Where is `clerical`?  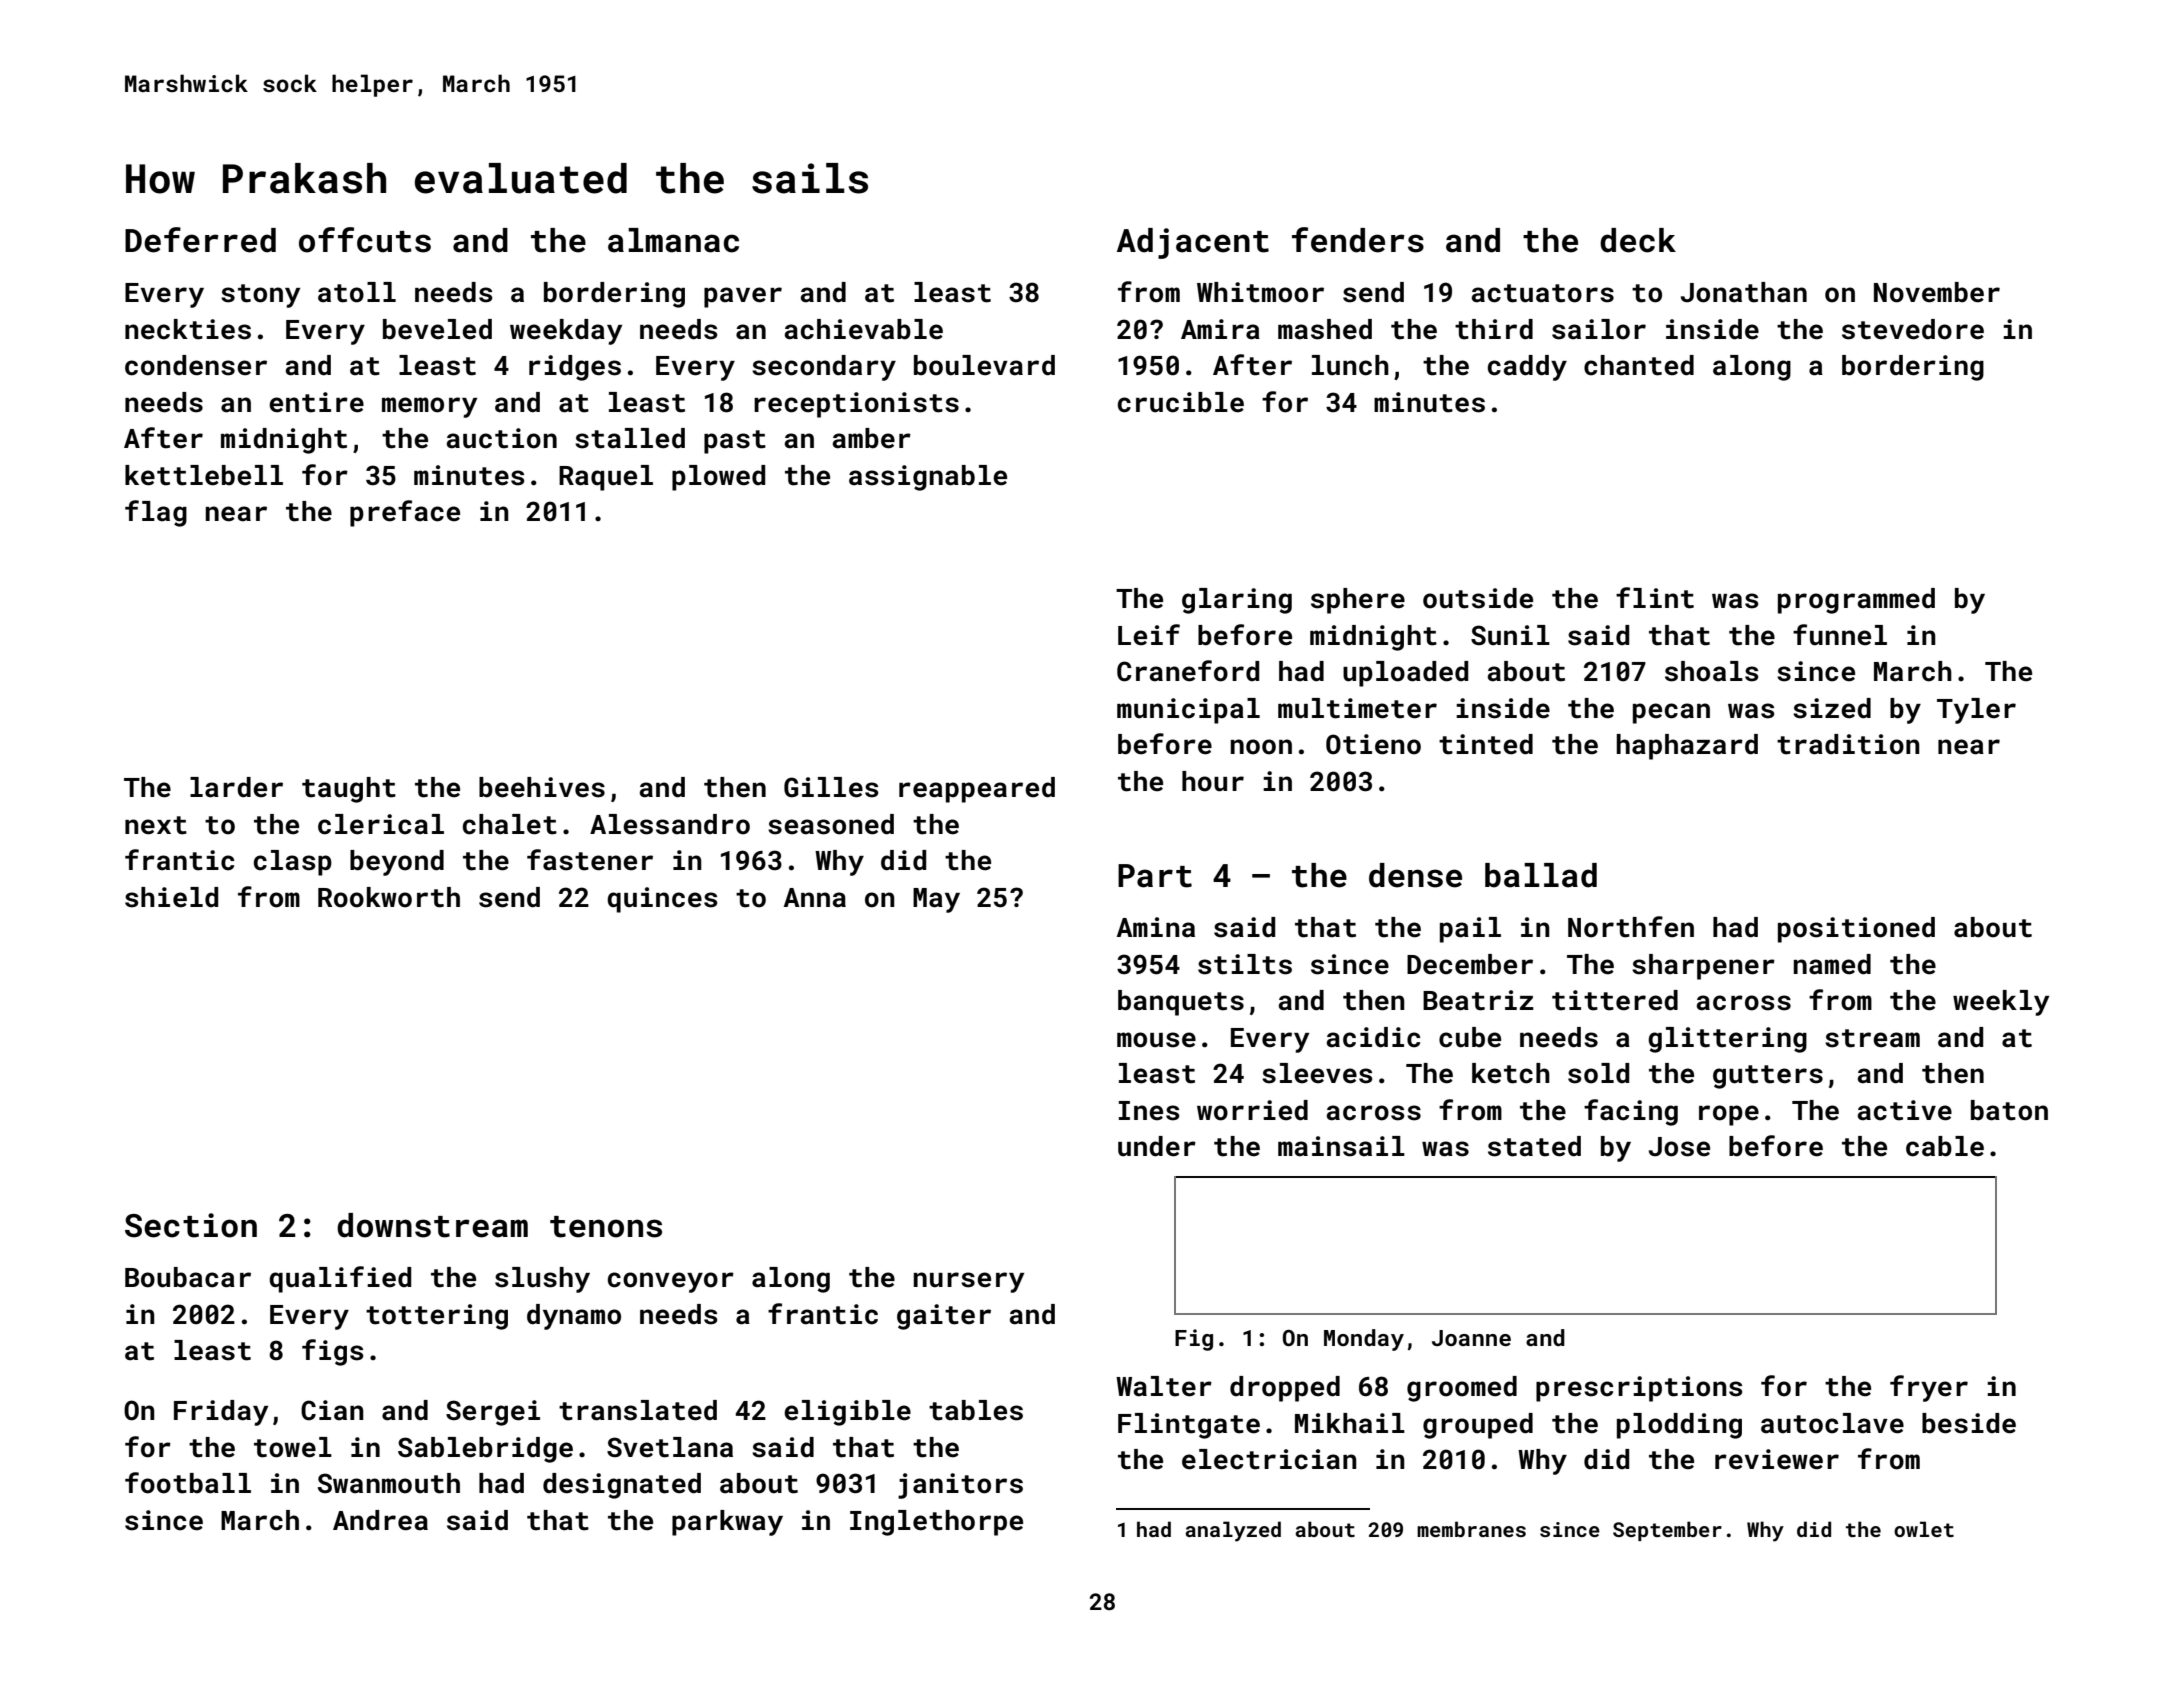 clerical is located at coordinates (381, 824).
